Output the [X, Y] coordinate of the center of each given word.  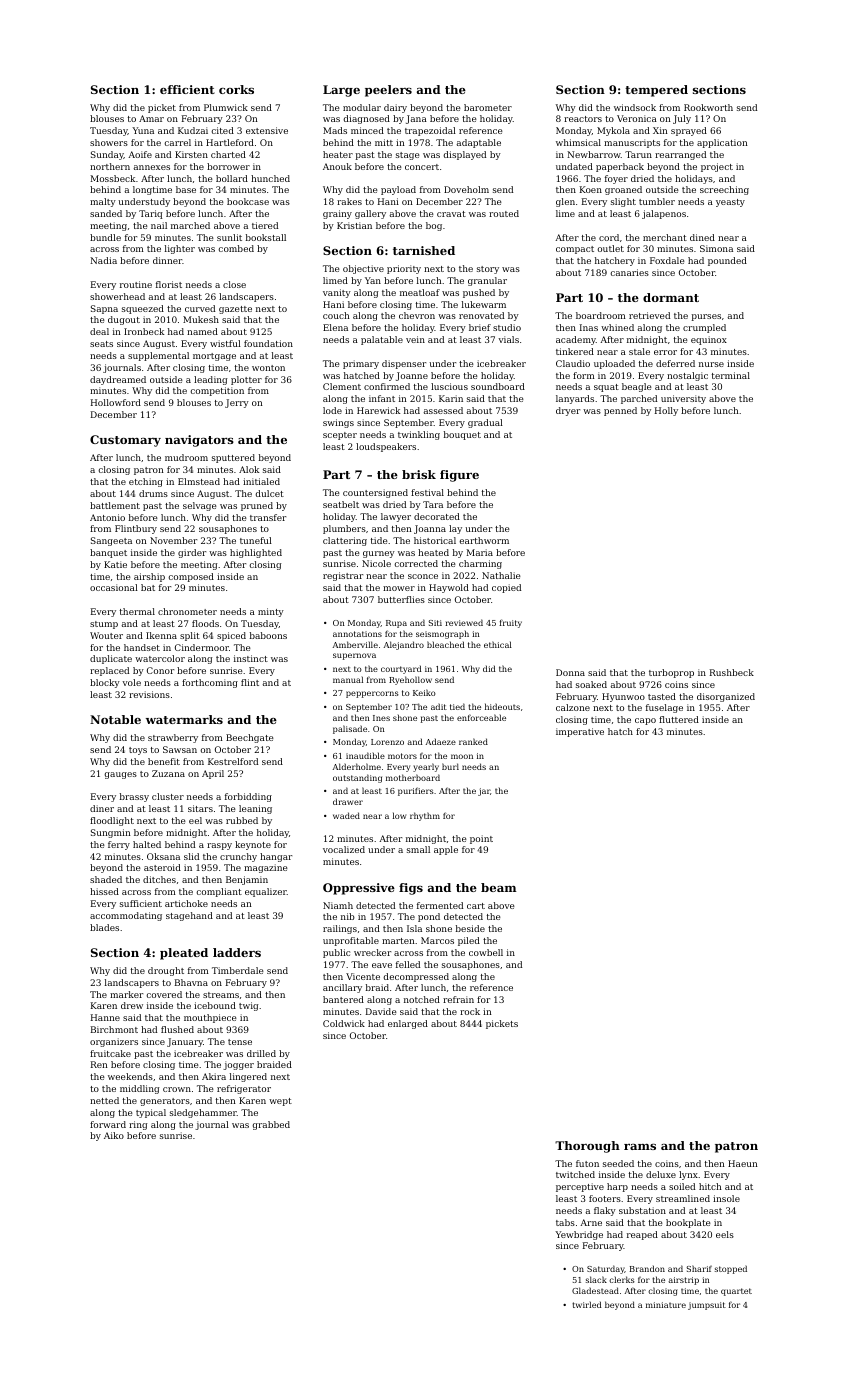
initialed [261, 481]
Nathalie [501, 575]
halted [147, 844]
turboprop [671, 673]
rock [470, 1011]
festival [427, 492]
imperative [580, 732]
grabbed [271, 1125]
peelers [388, 91]
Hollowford [116, 402]
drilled [261, 1053]
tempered [656, 91]
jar [484, 792]
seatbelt [341, 504]
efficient [187, 89]
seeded [618, 1163]
